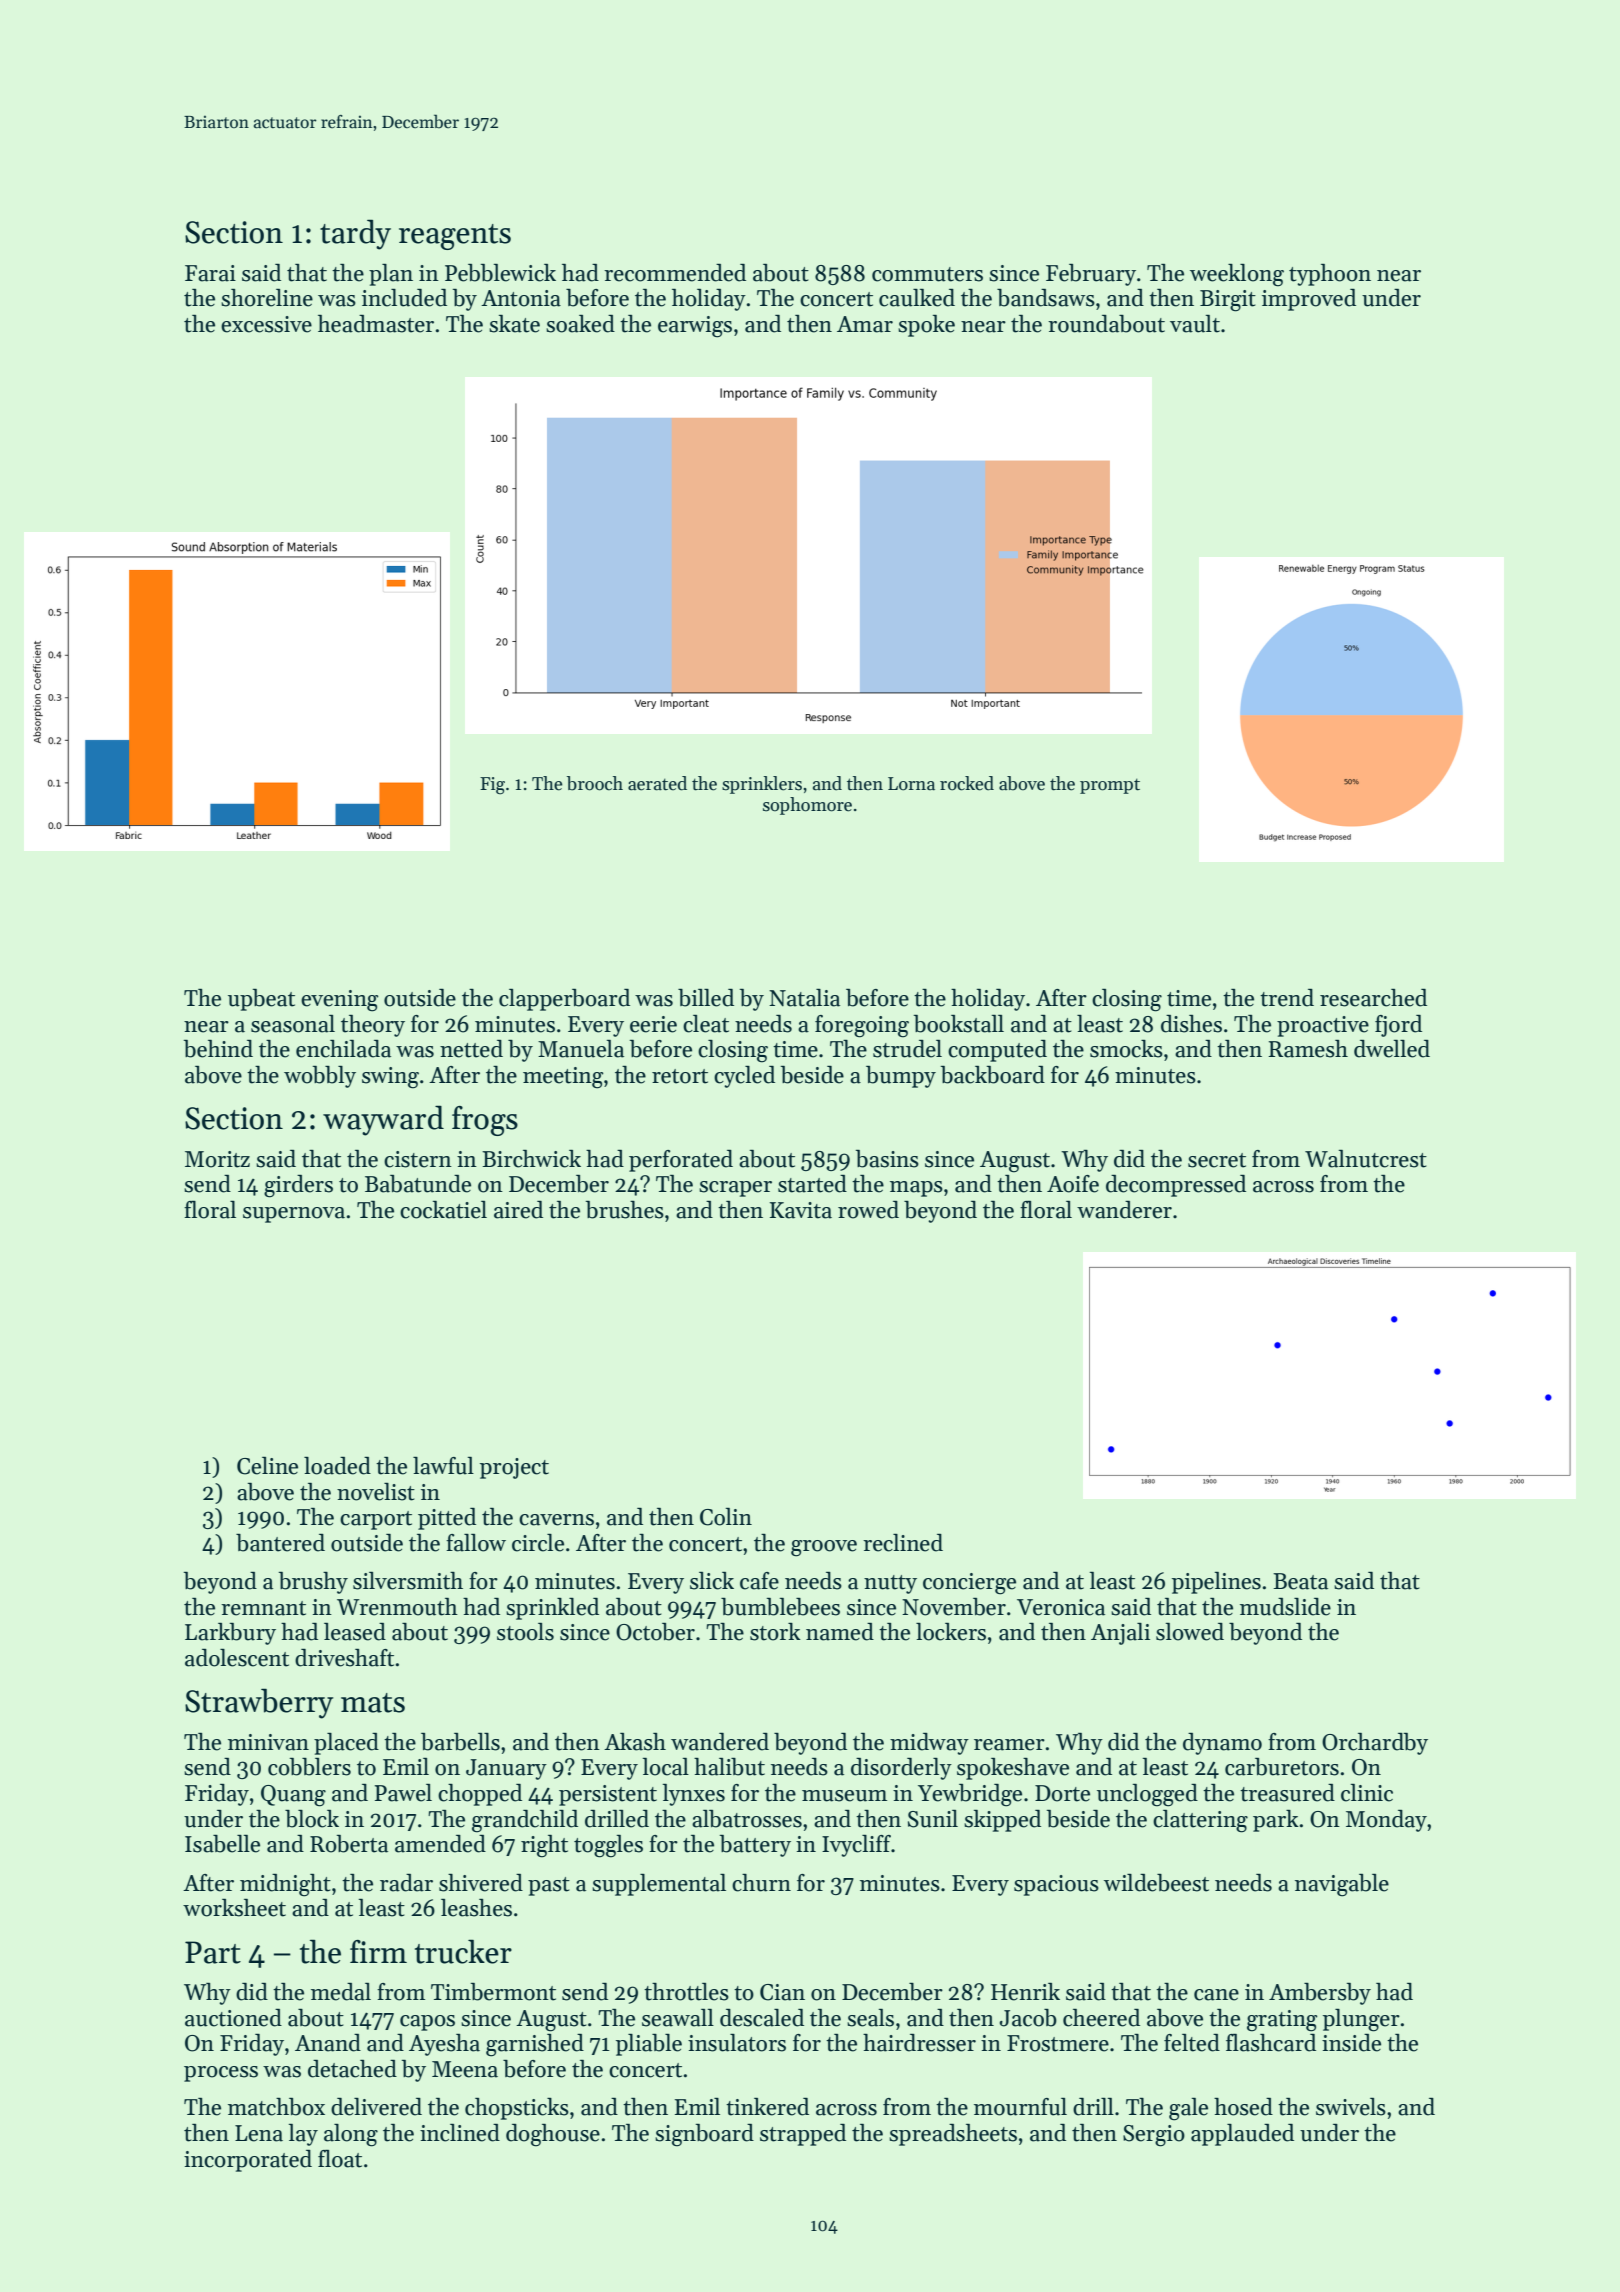  Describe the element at coordinates (762, 785) in the screenshot. I see `sprinklers` at that location.
